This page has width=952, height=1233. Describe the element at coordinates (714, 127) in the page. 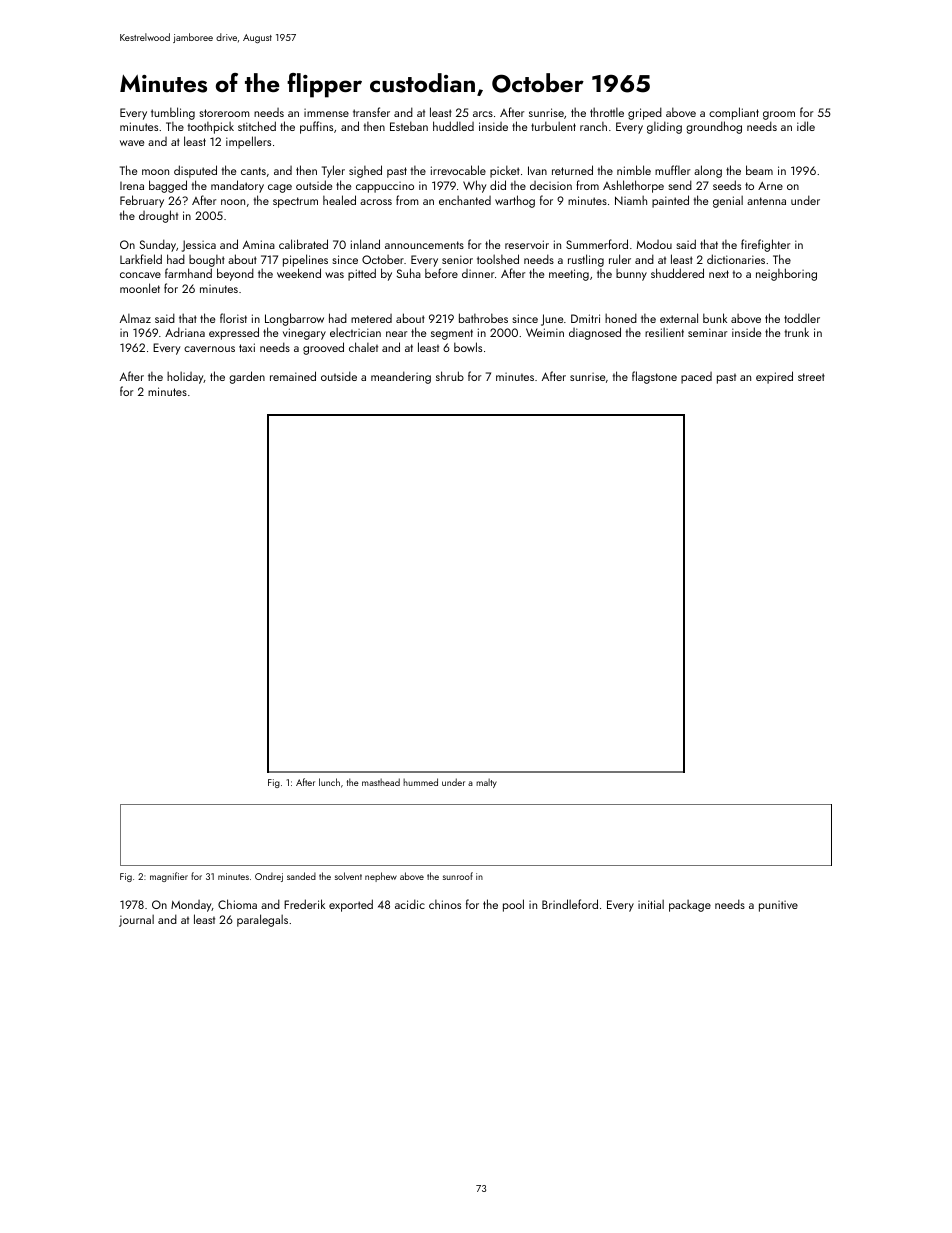

I see `groundhog` at that location.
